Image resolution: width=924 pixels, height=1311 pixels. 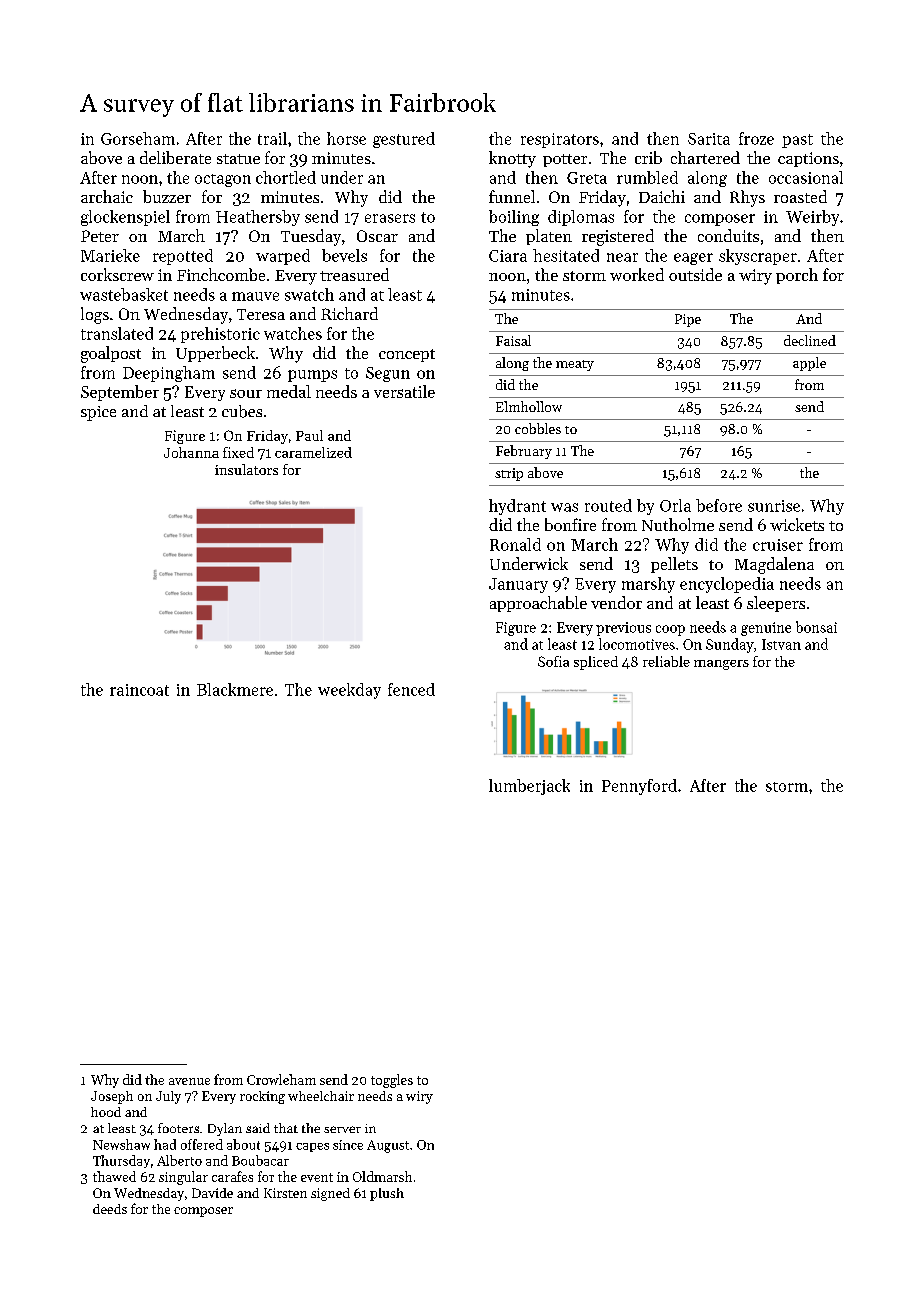 What do you see at coordinates (756, 138) in the document?
I see `froze` at bounding box center [756, 138].
